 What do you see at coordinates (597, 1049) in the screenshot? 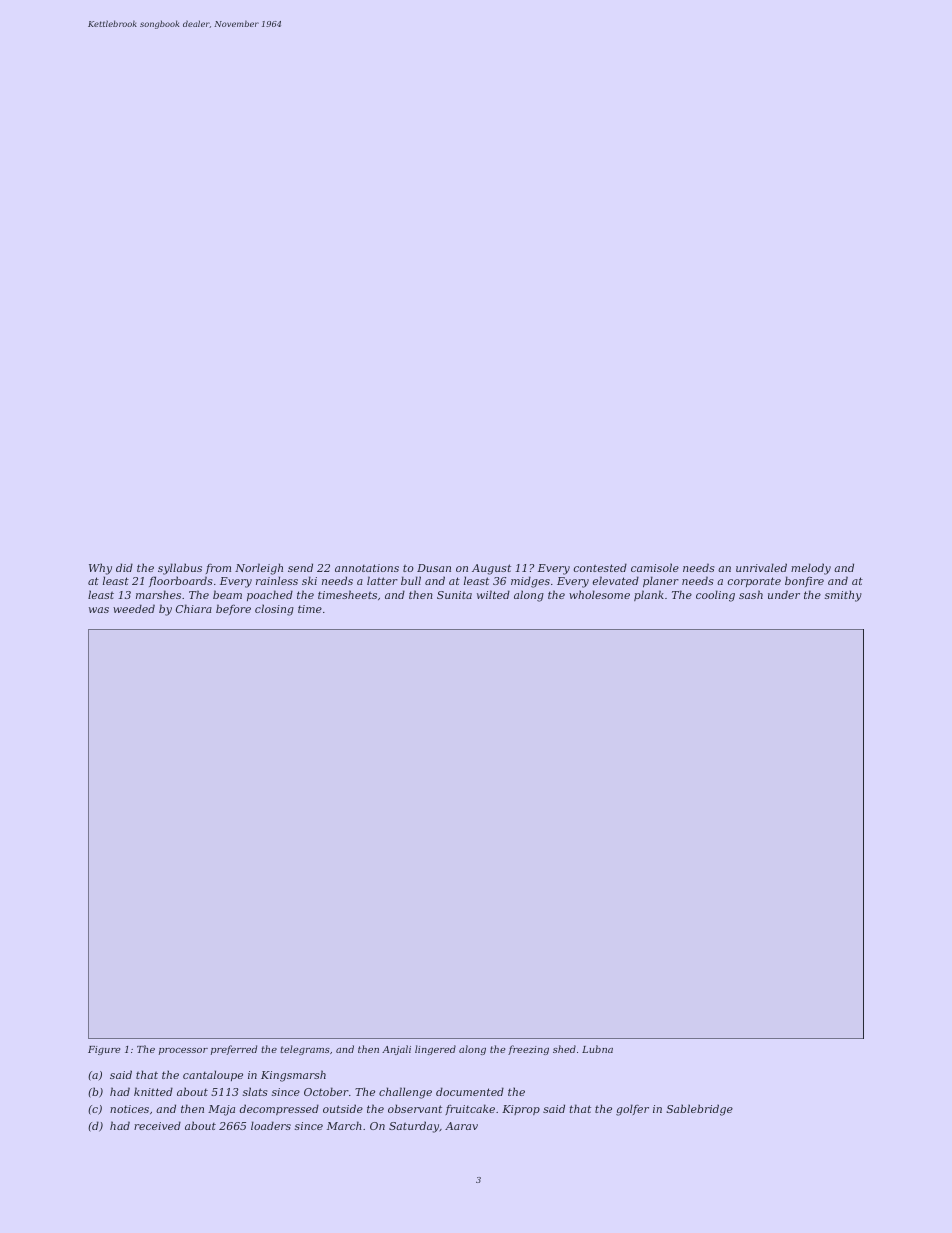
I see `Lubna` at bounding box center [597, 1049].
